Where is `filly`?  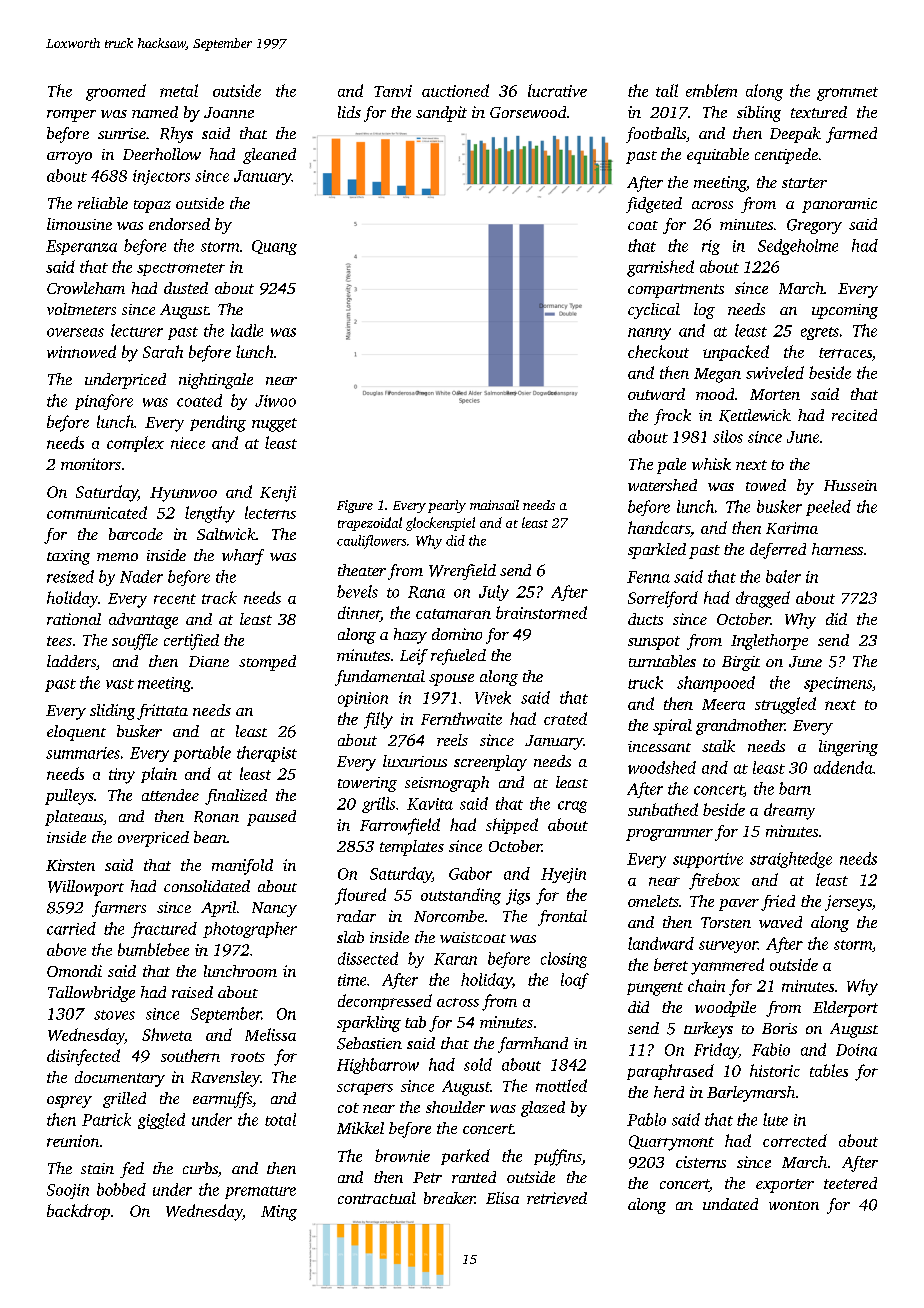 filly is located at coordinates (378, 720).
